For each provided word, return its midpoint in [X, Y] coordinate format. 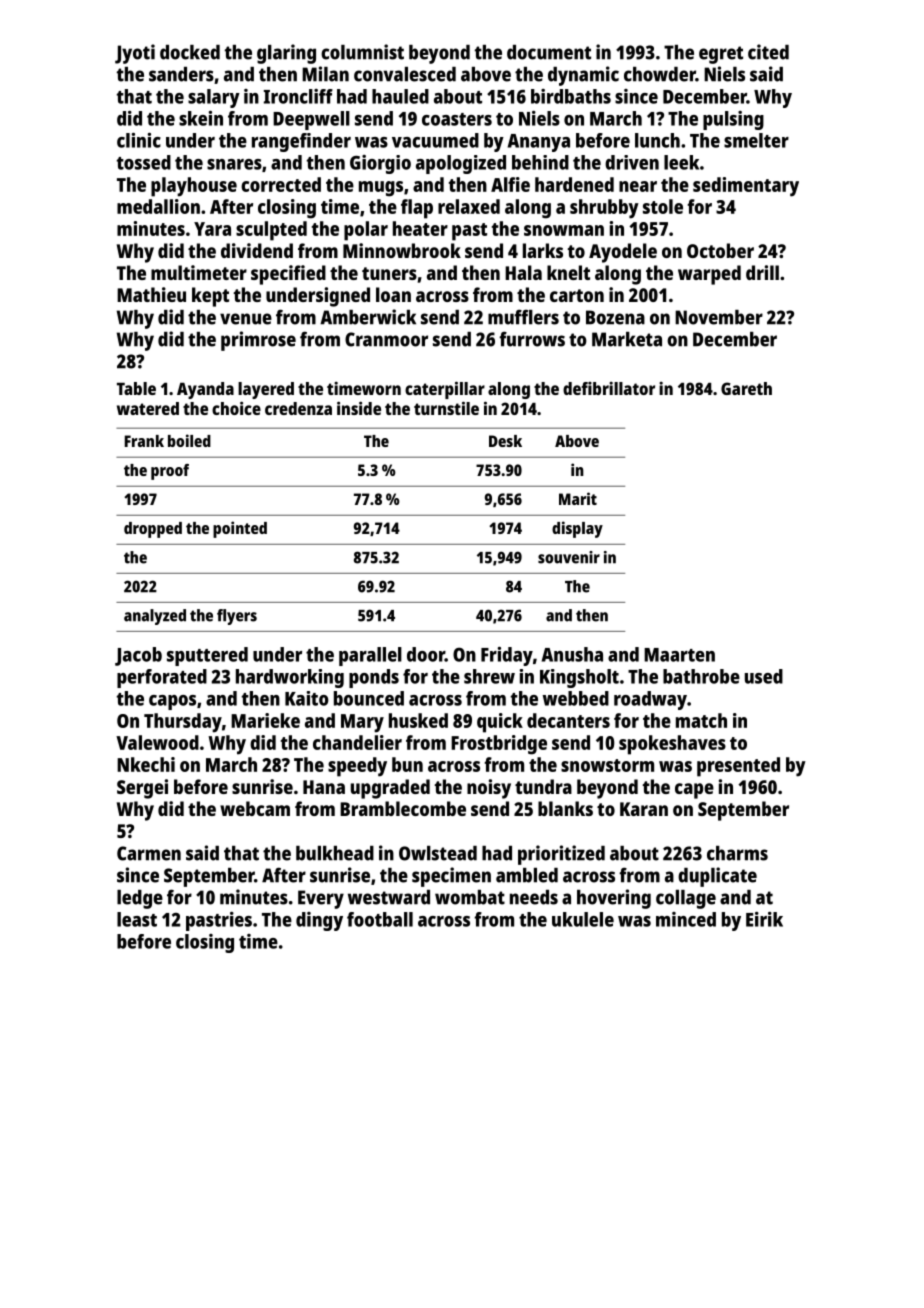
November [719, 317]
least [137, 919]
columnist [362, 52]
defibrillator [609, 388]
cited [768, 52]
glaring [286, 54]
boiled [189, 440]
